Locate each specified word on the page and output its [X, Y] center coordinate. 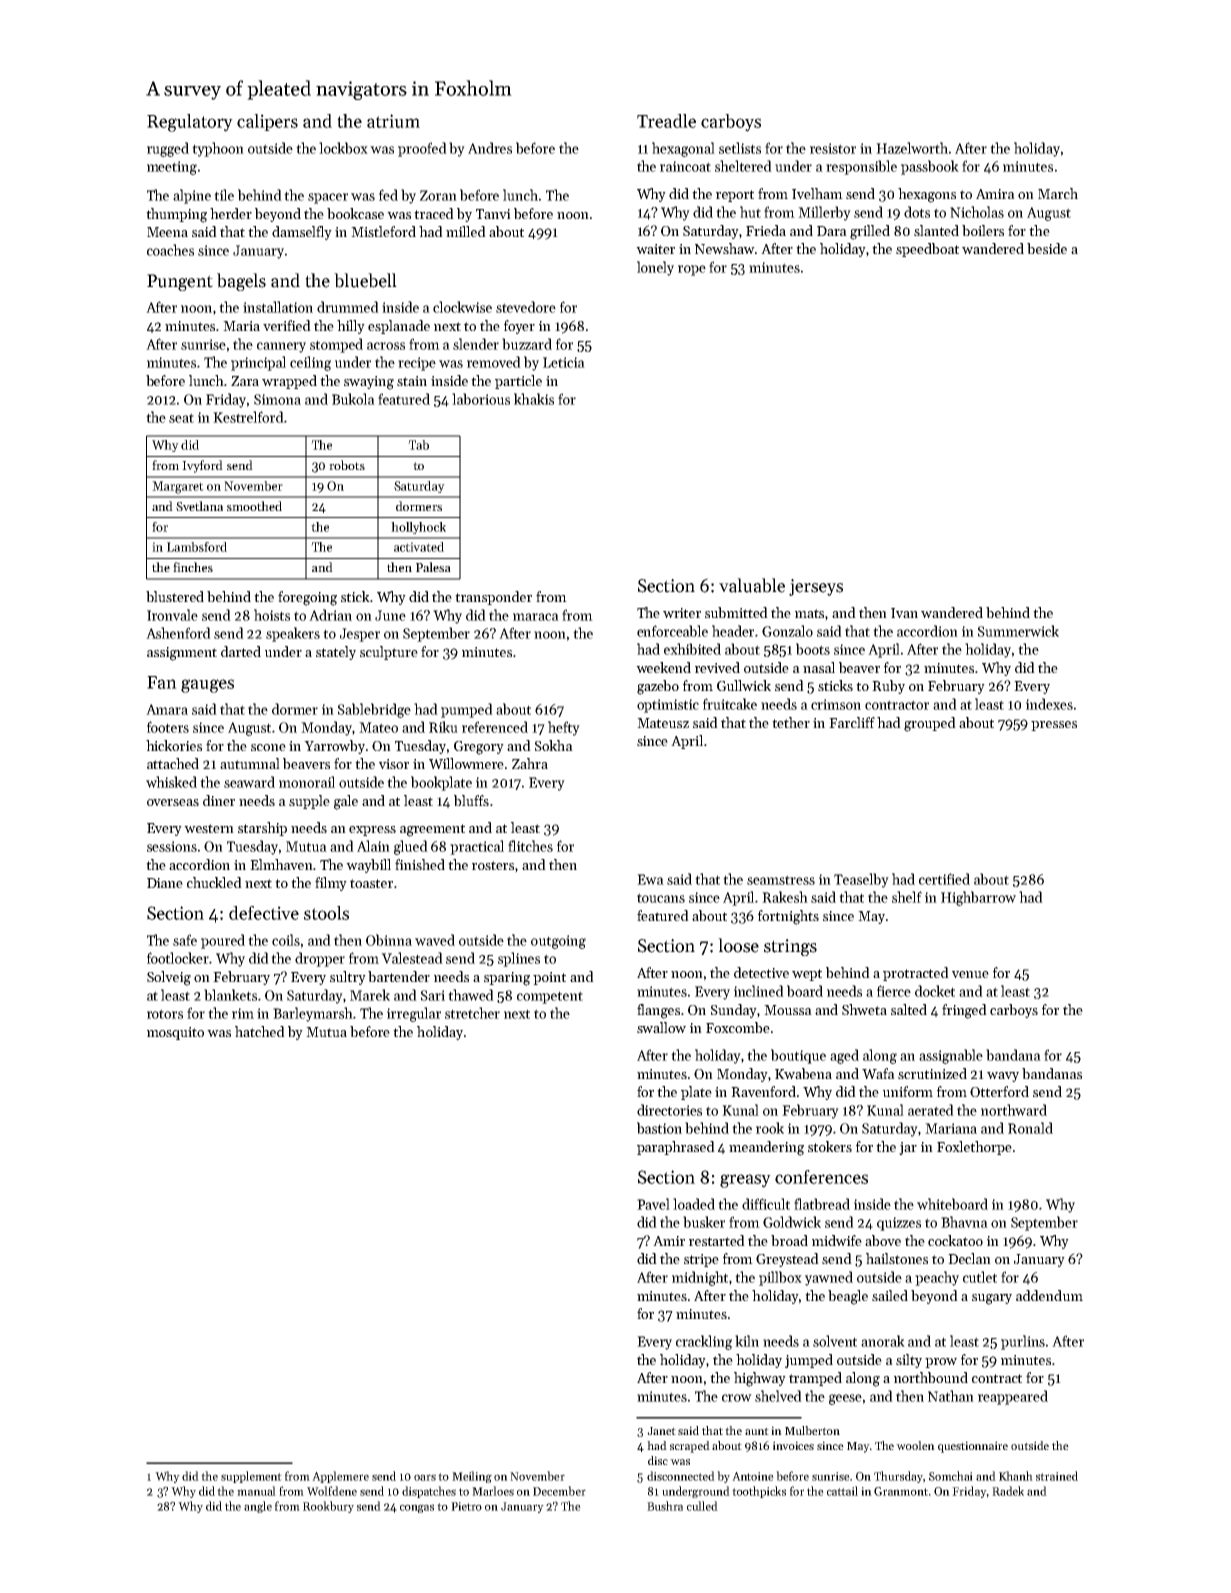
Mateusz [663, 723]
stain [412, 381]
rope [692, 270]
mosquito [175, 1033]
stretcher [472, 1013]
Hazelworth [912, 148]
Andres [490, 148]
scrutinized [932, 1073]
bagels [241, 282]
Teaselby [861, 880]
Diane [165, 883]
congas [417, 1508]
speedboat [927, 250]
